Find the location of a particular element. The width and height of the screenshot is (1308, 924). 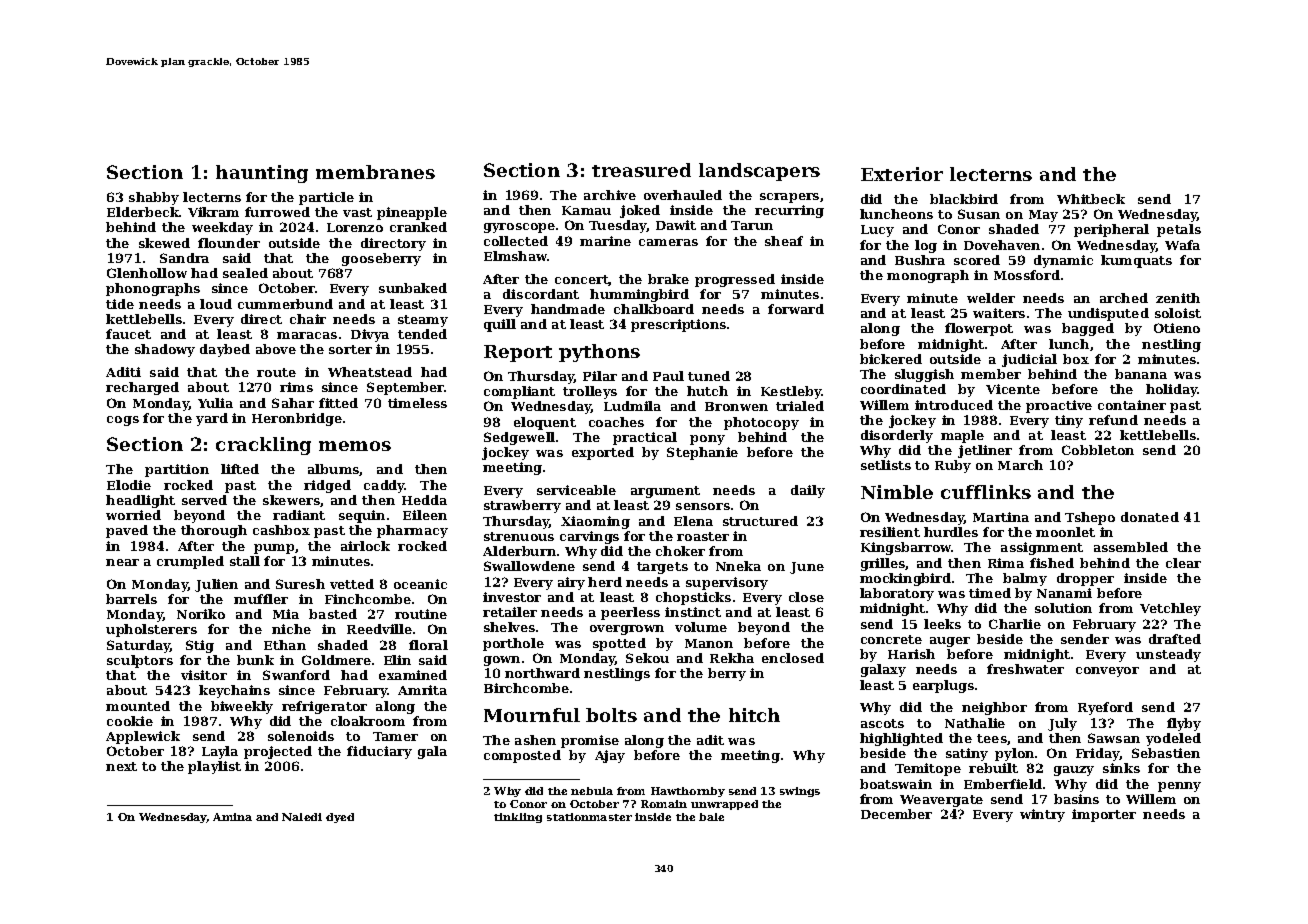

recharged is located at coordinates (142, 388).
